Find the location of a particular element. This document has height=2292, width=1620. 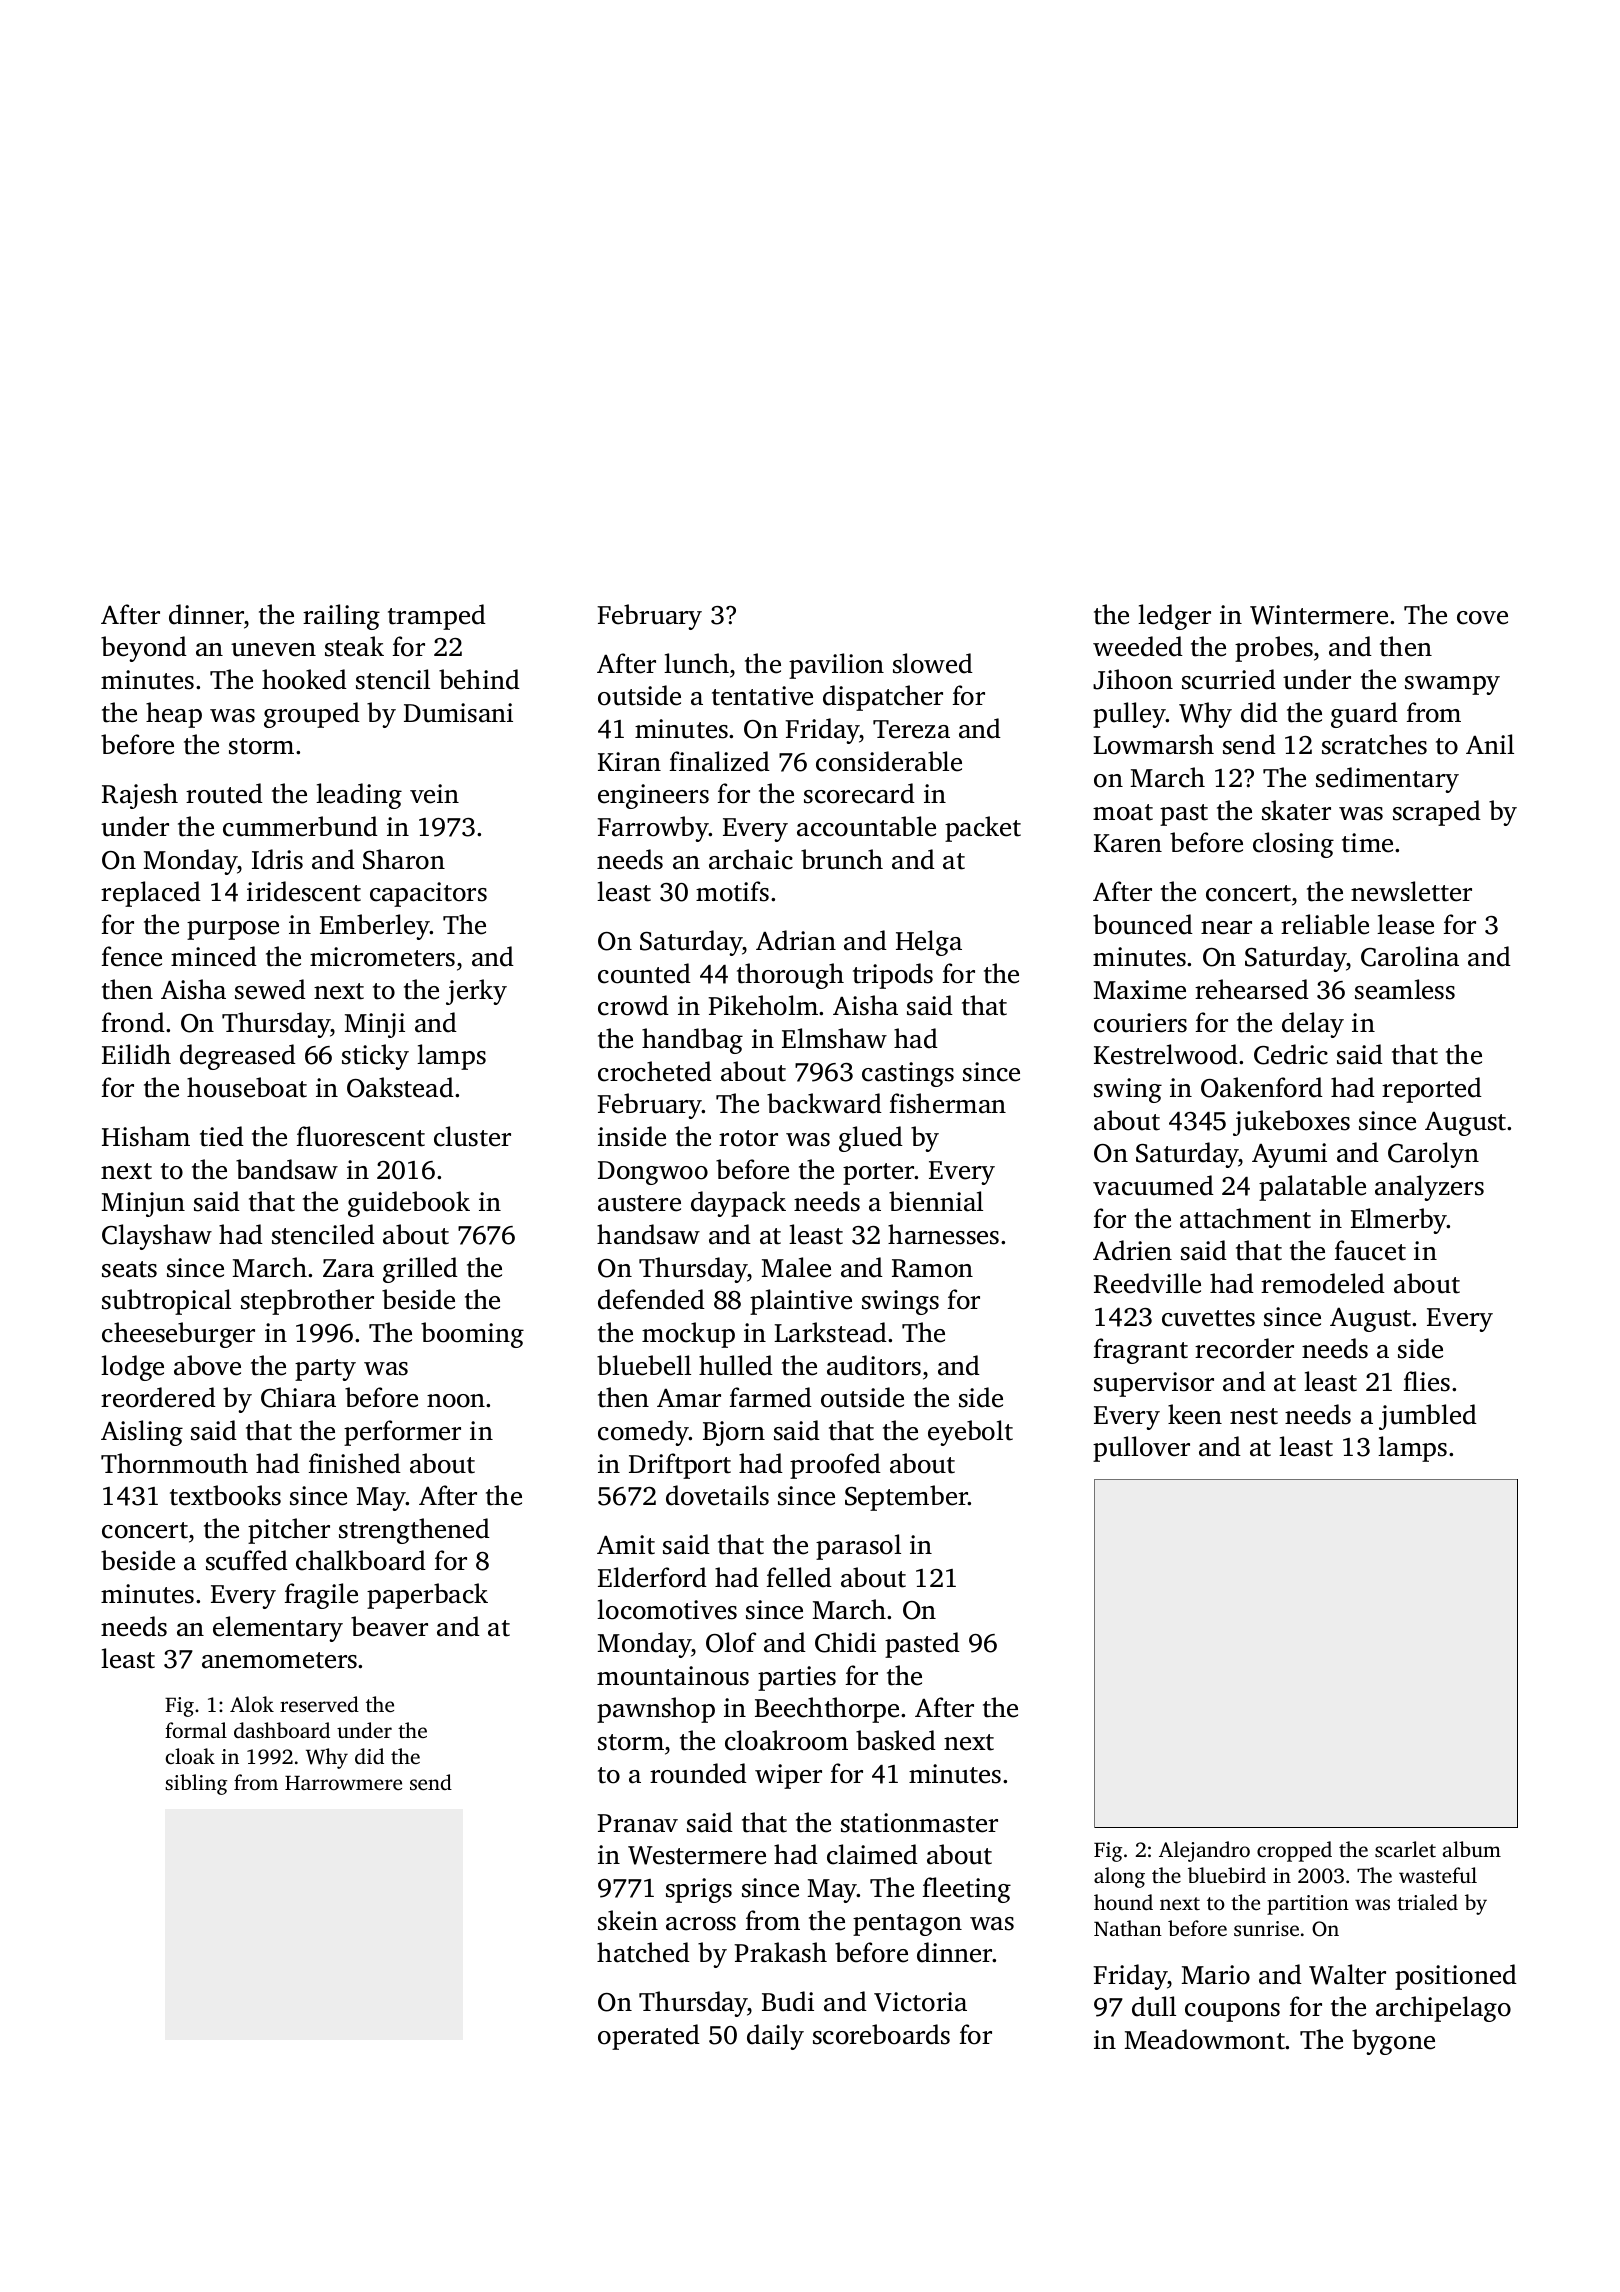

cropped is located at coordinates (1294, 1851).
